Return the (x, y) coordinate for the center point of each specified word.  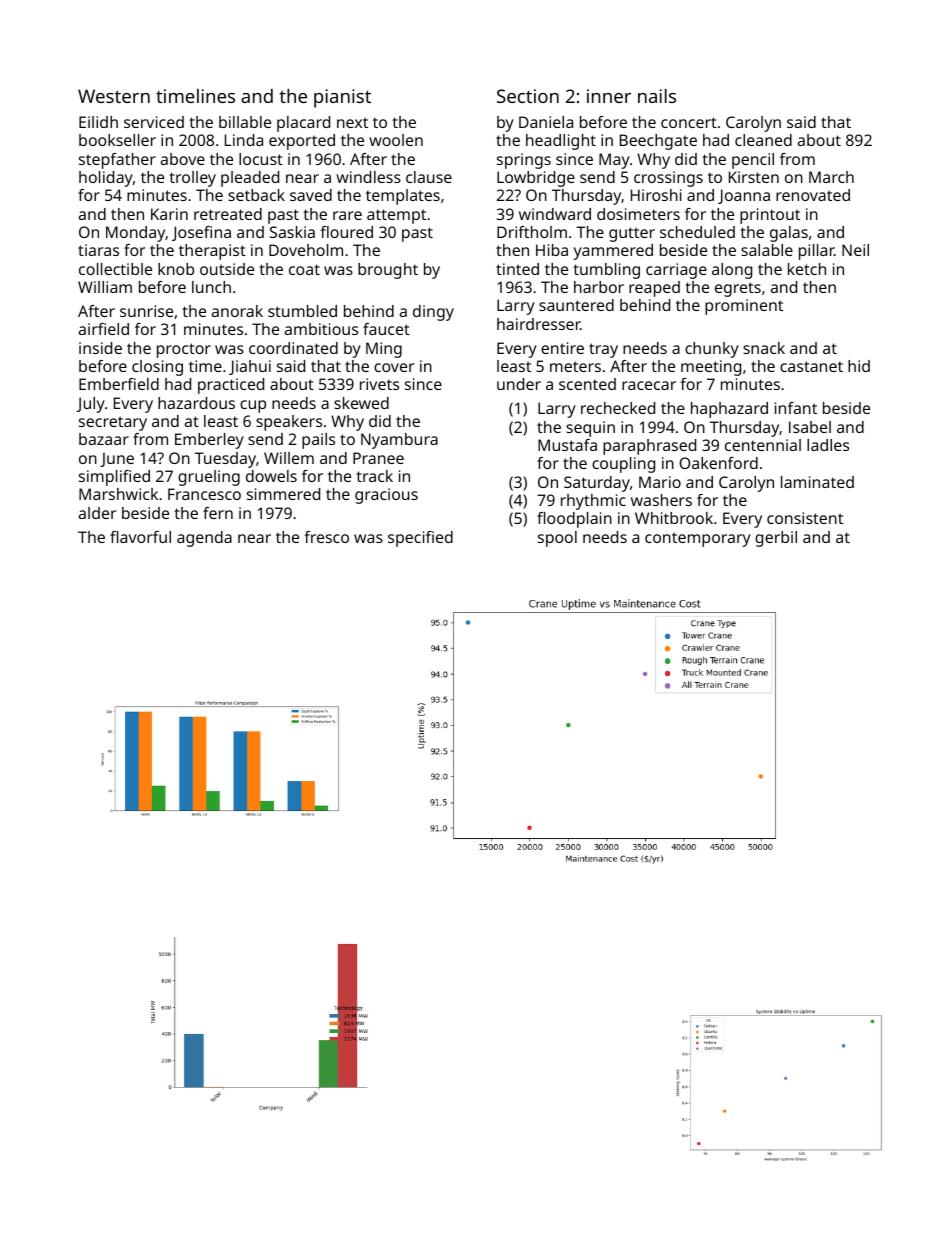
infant (796, 408)
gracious (386, 496)
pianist (342, 98)
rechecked (618, 408)
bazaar (104, 439)
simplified (114, 478)
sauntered (576, 305)
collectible (115, 269)
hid (859, 366)
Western (114, 96)
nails (657, 96)
